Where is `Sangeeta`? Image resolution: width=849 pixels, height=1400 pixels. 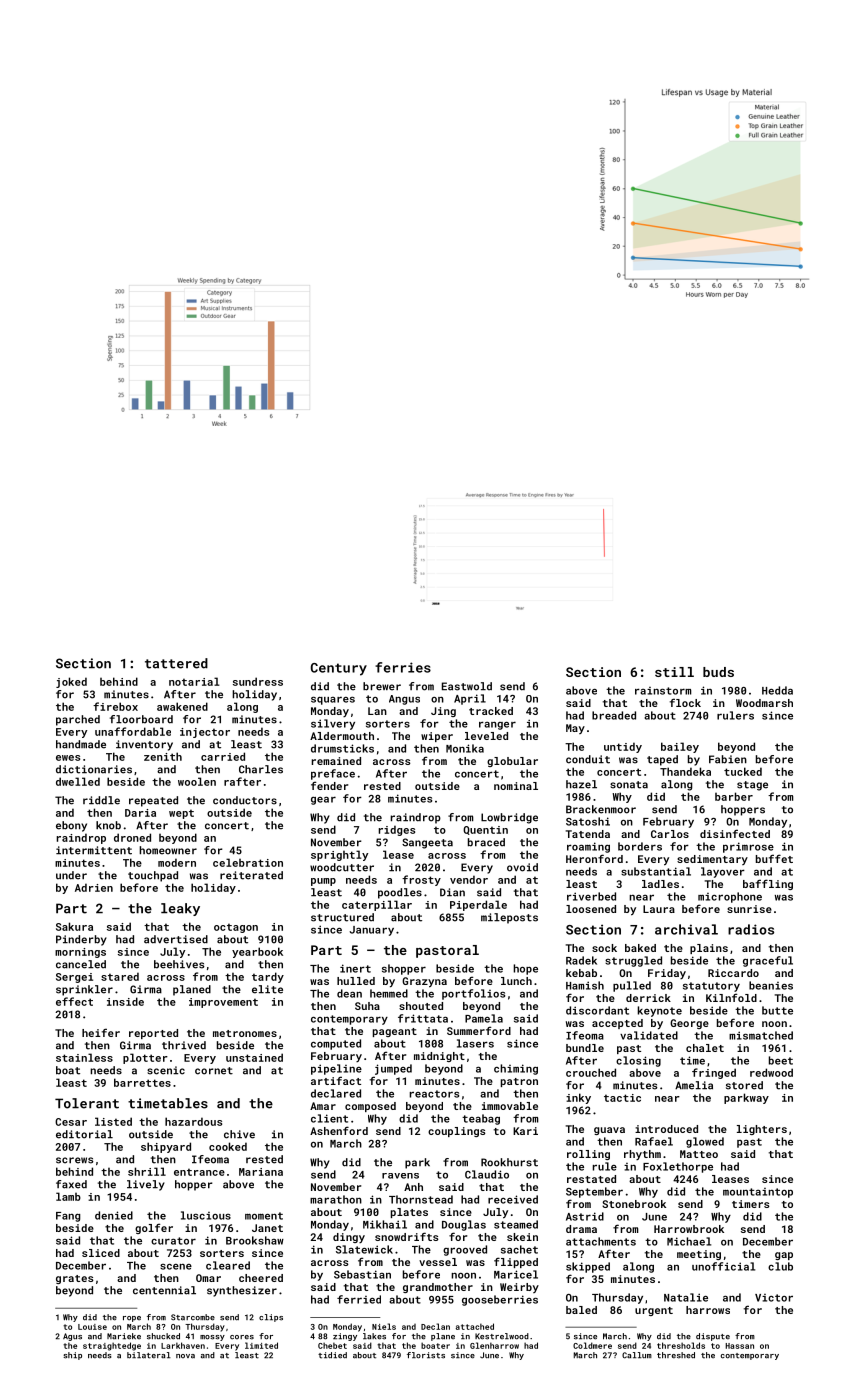
Sangeeta is located at coordinates (427, 843).
